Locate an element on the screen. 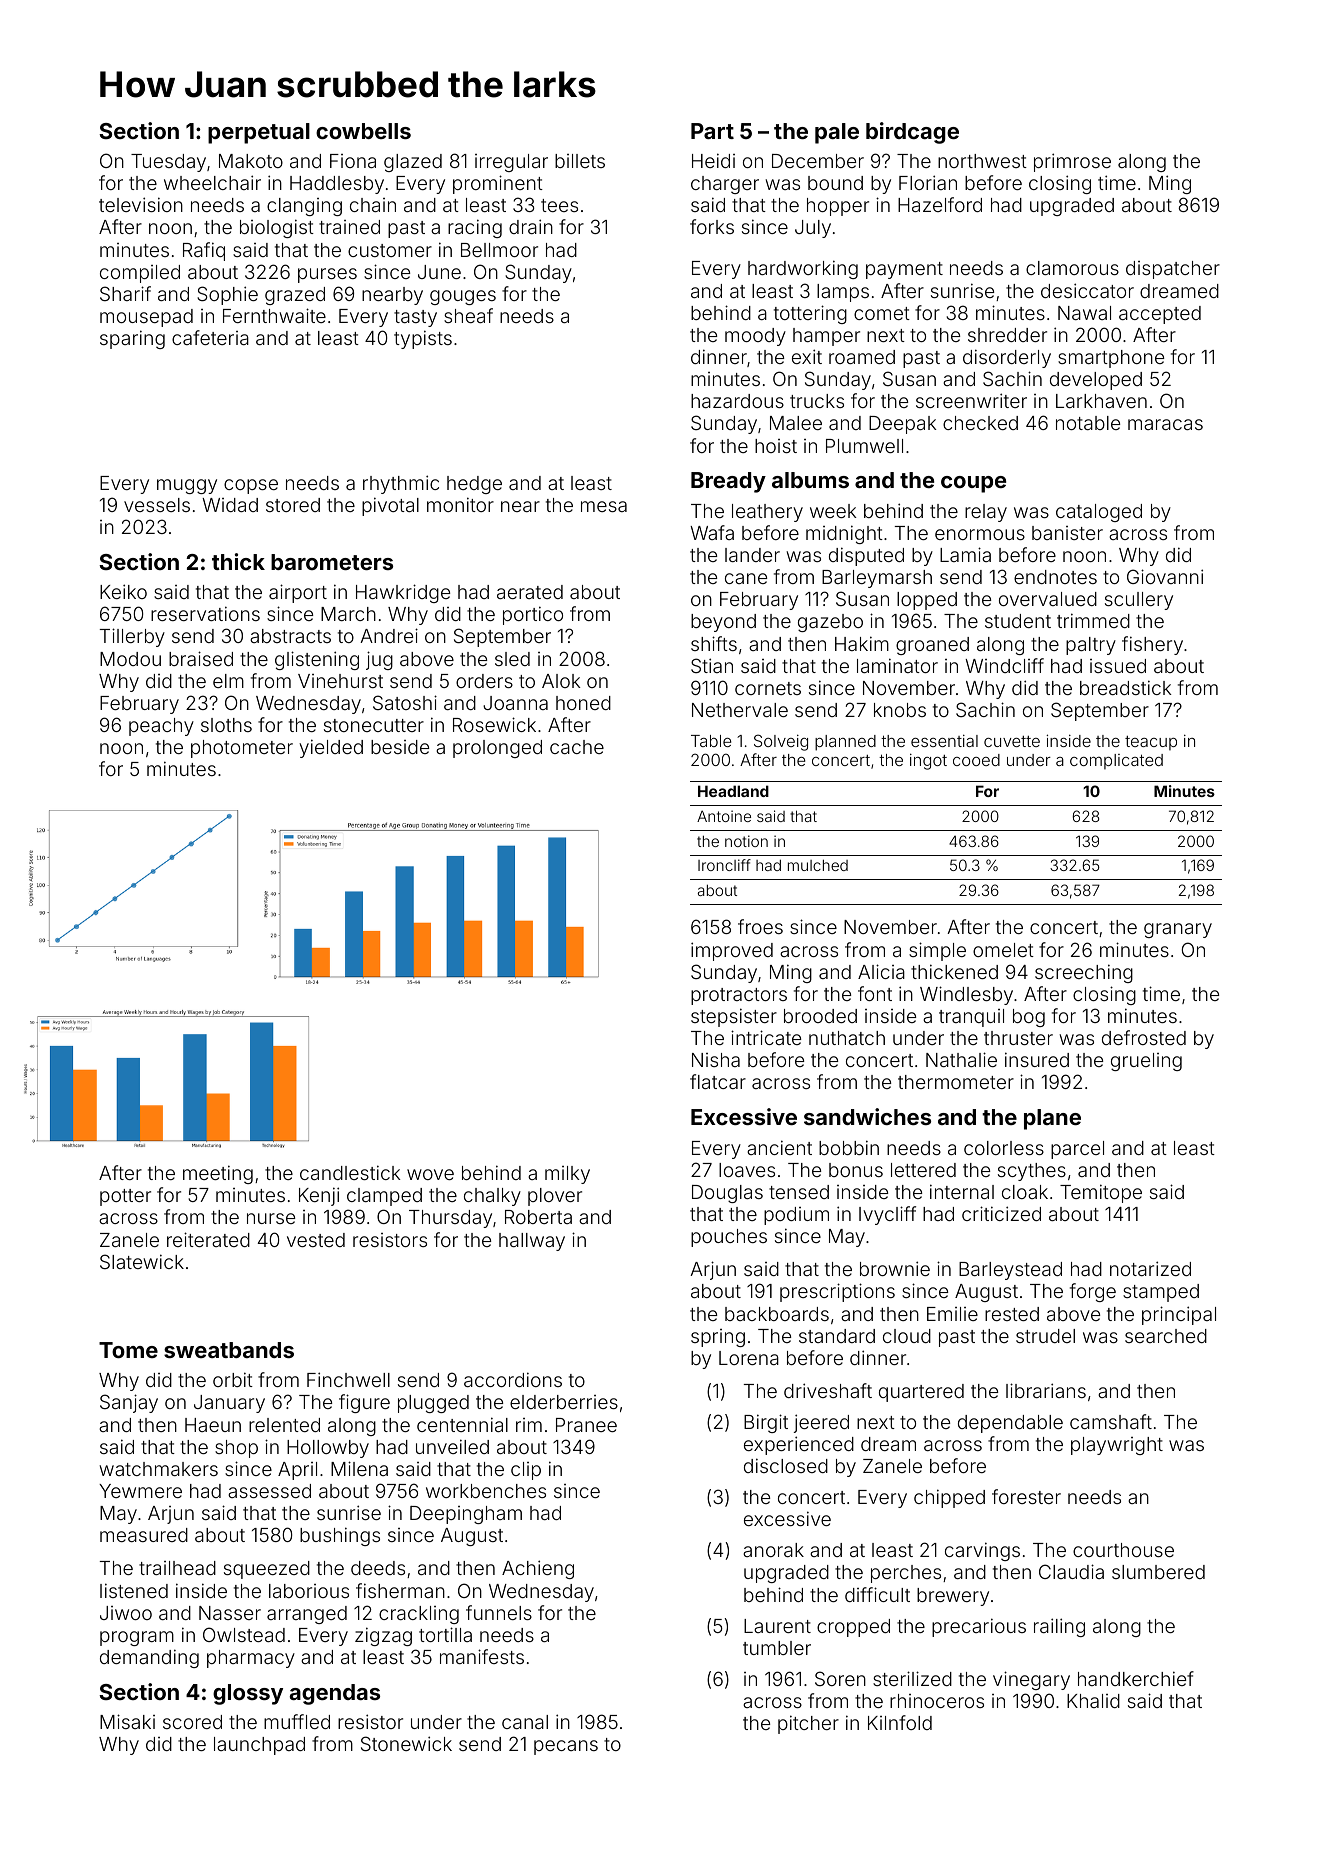  perpetual is located at coordinates (259, 133).
